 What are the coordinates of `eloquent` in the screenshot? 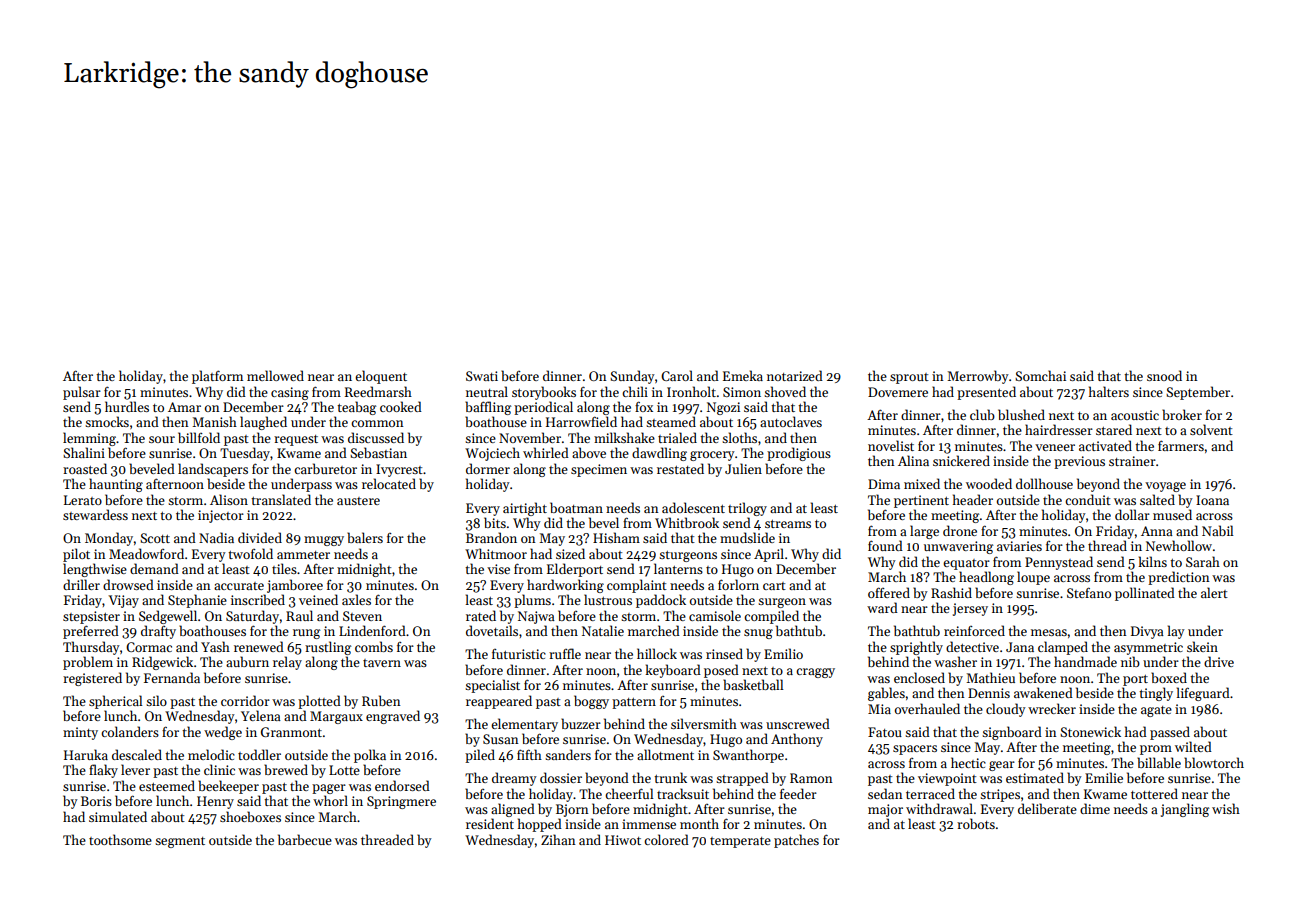 It's located at (381, 377).
